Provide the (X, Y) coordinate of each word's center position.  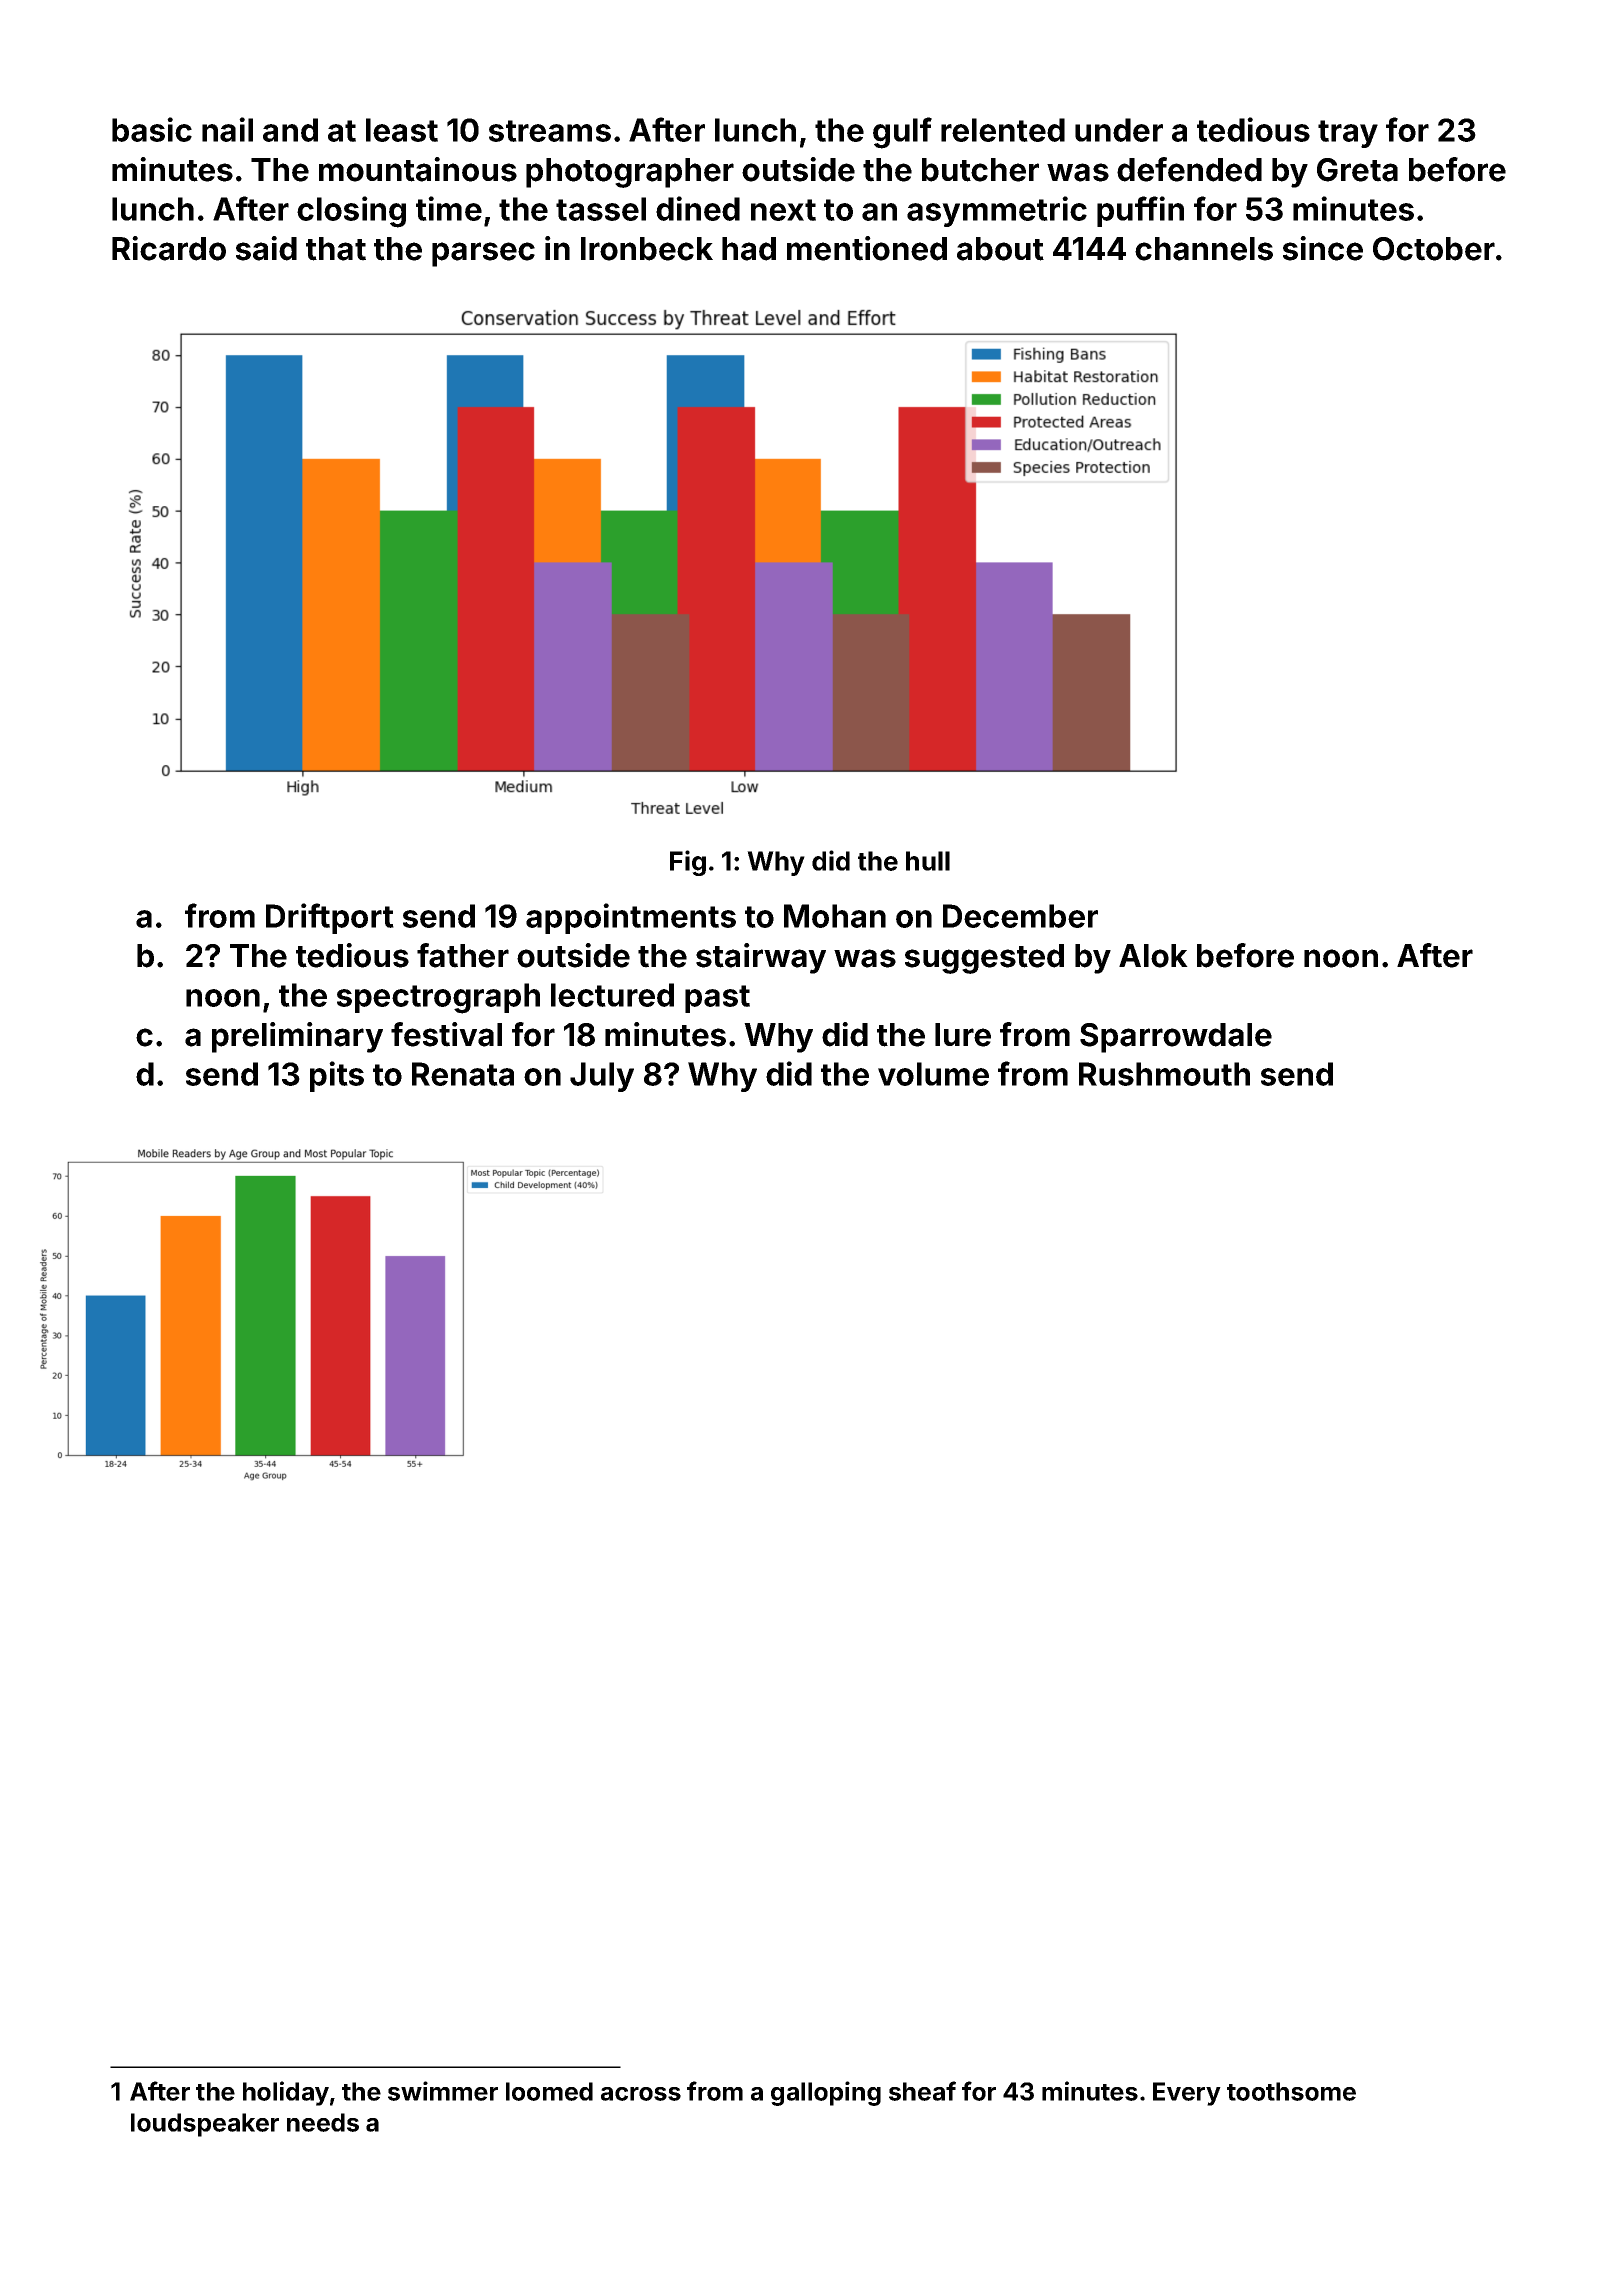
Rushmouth (1164, 1074)
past (717, 999)
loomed (549, 2091)
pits (337, 1076)
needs (323, 2122)
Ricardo (169, 248)
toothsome (1291, 2091)
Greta (1357, 170)
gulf (902, 133)
